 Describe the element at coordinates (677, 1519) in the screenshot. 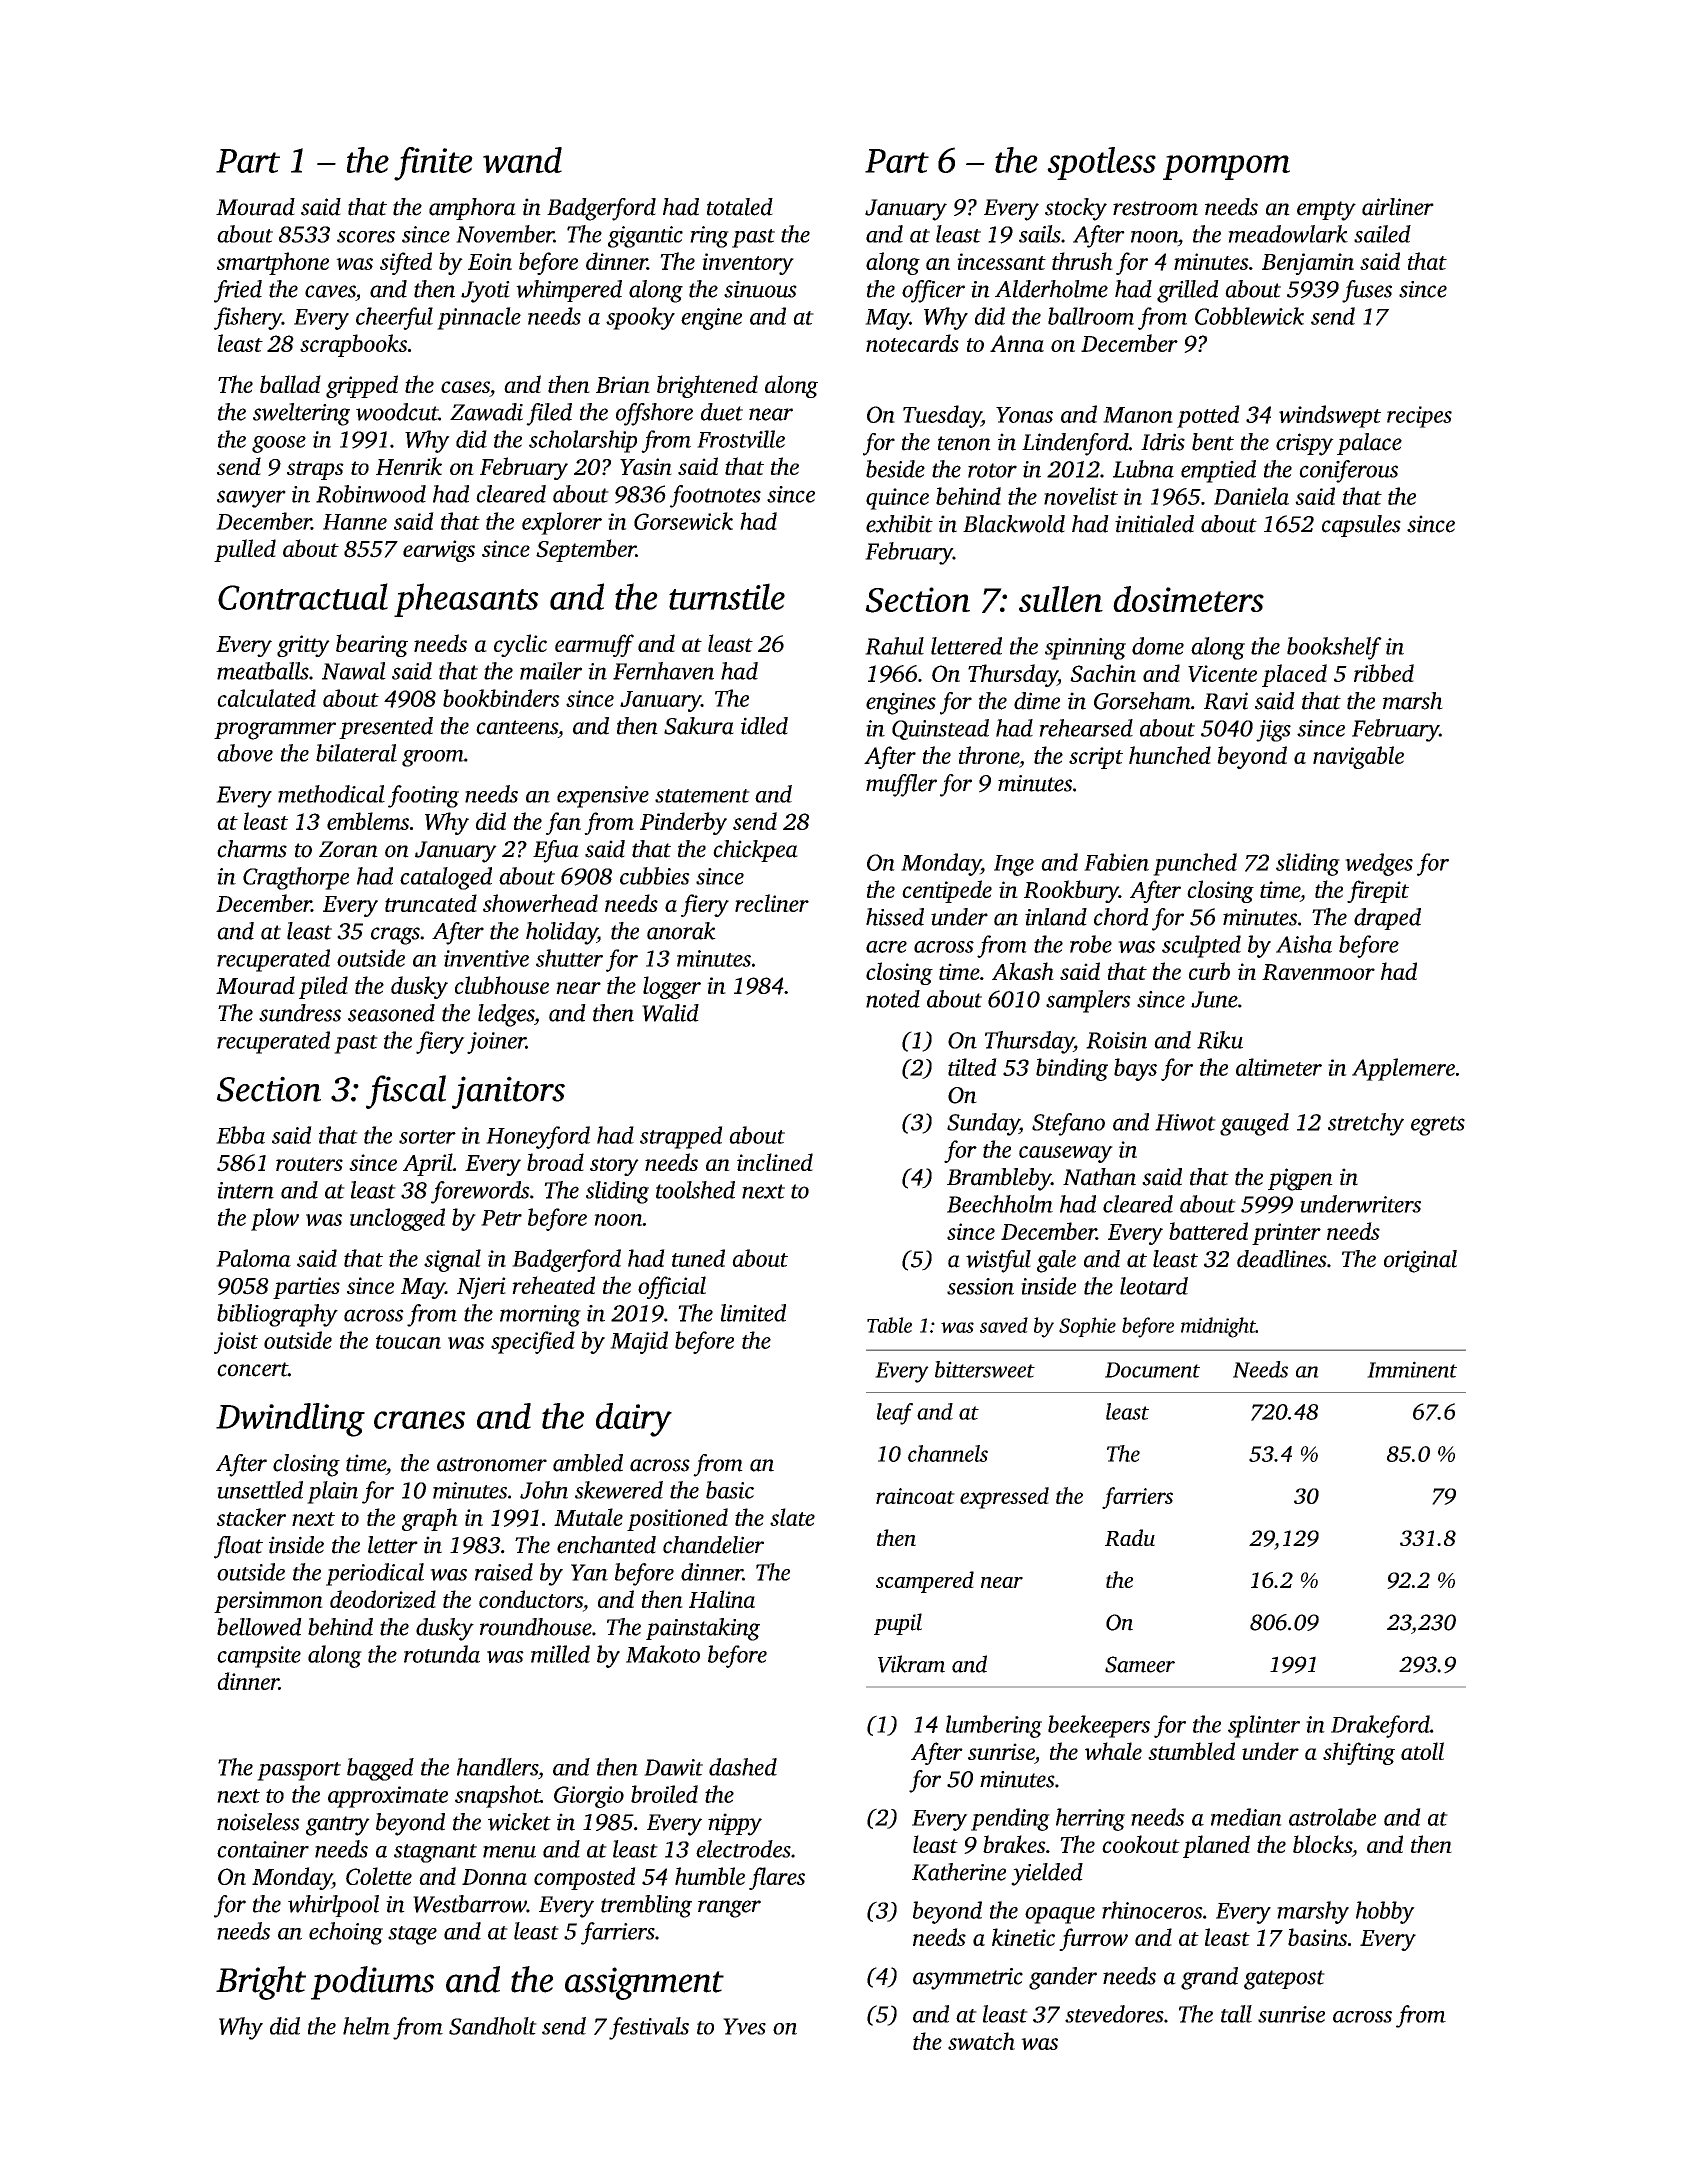

I see `positioned` at that location.
